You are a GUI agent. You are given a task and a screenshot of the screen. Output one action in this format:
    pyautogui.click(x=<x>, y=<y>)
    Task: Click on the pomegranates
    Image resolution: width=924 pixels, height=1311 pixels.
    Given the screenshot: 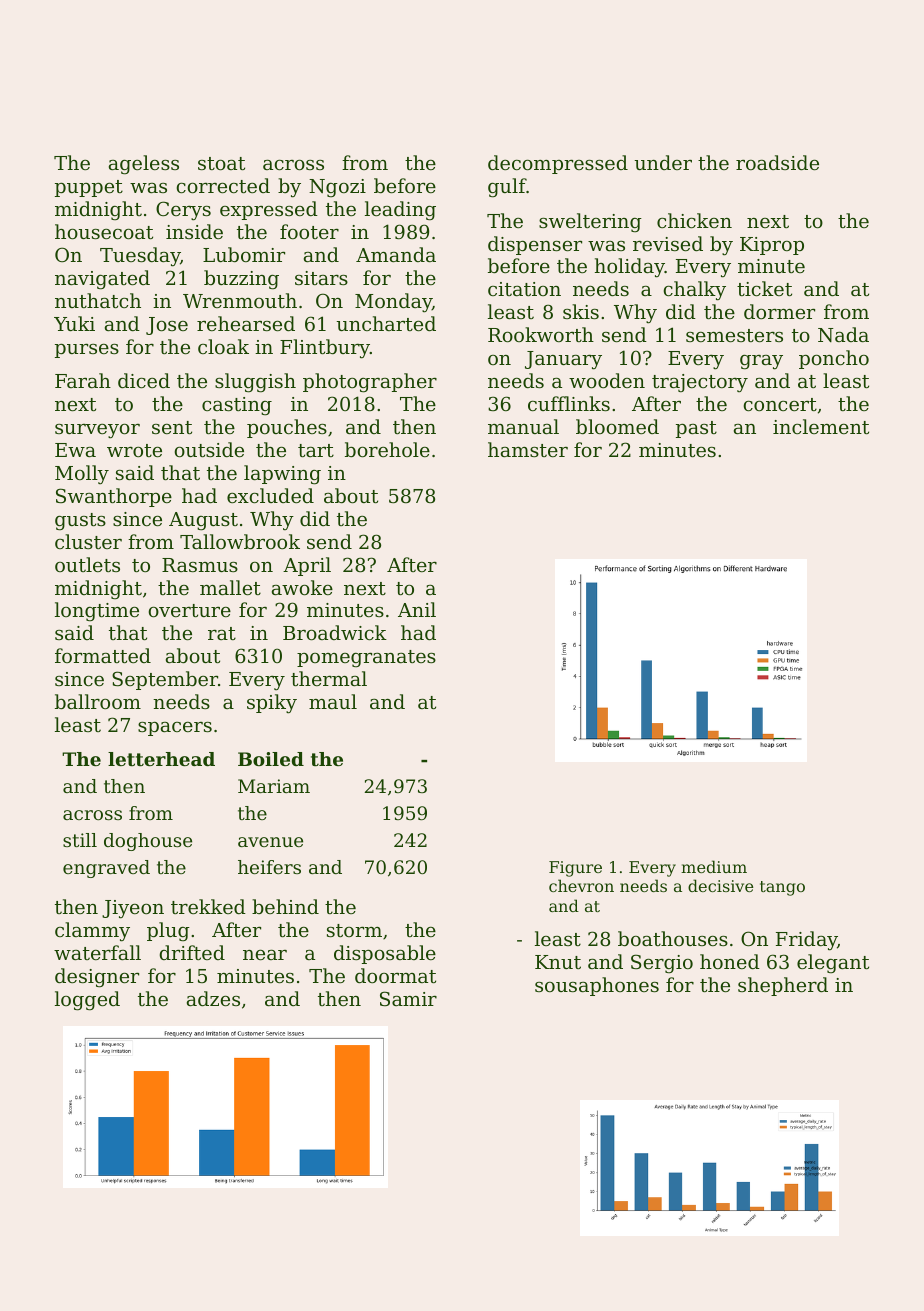 What is the action you would take?
    pyautogui.click(x=366, y=659)
